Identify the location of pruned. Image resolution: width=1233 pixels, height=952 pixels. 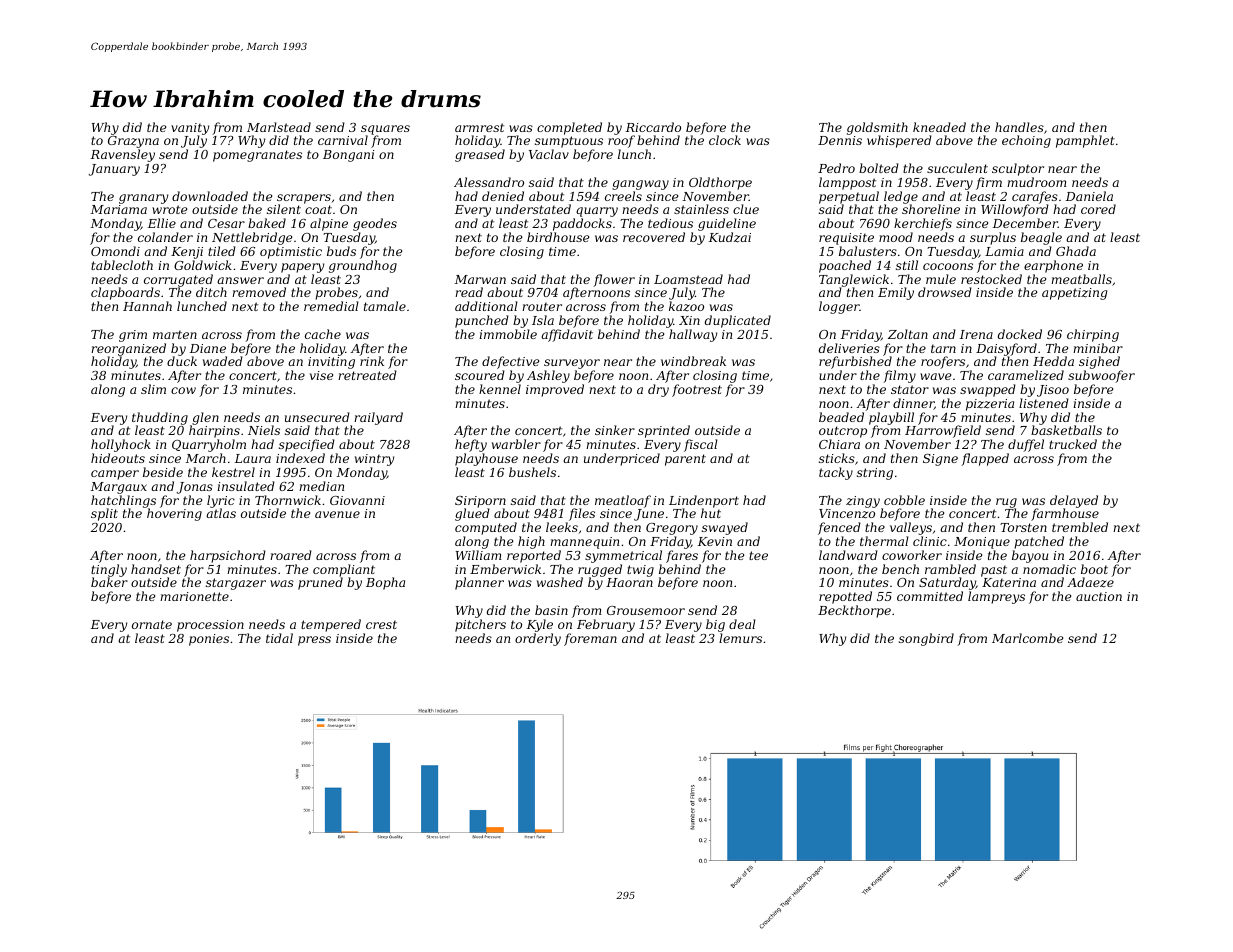
(320, 584).
